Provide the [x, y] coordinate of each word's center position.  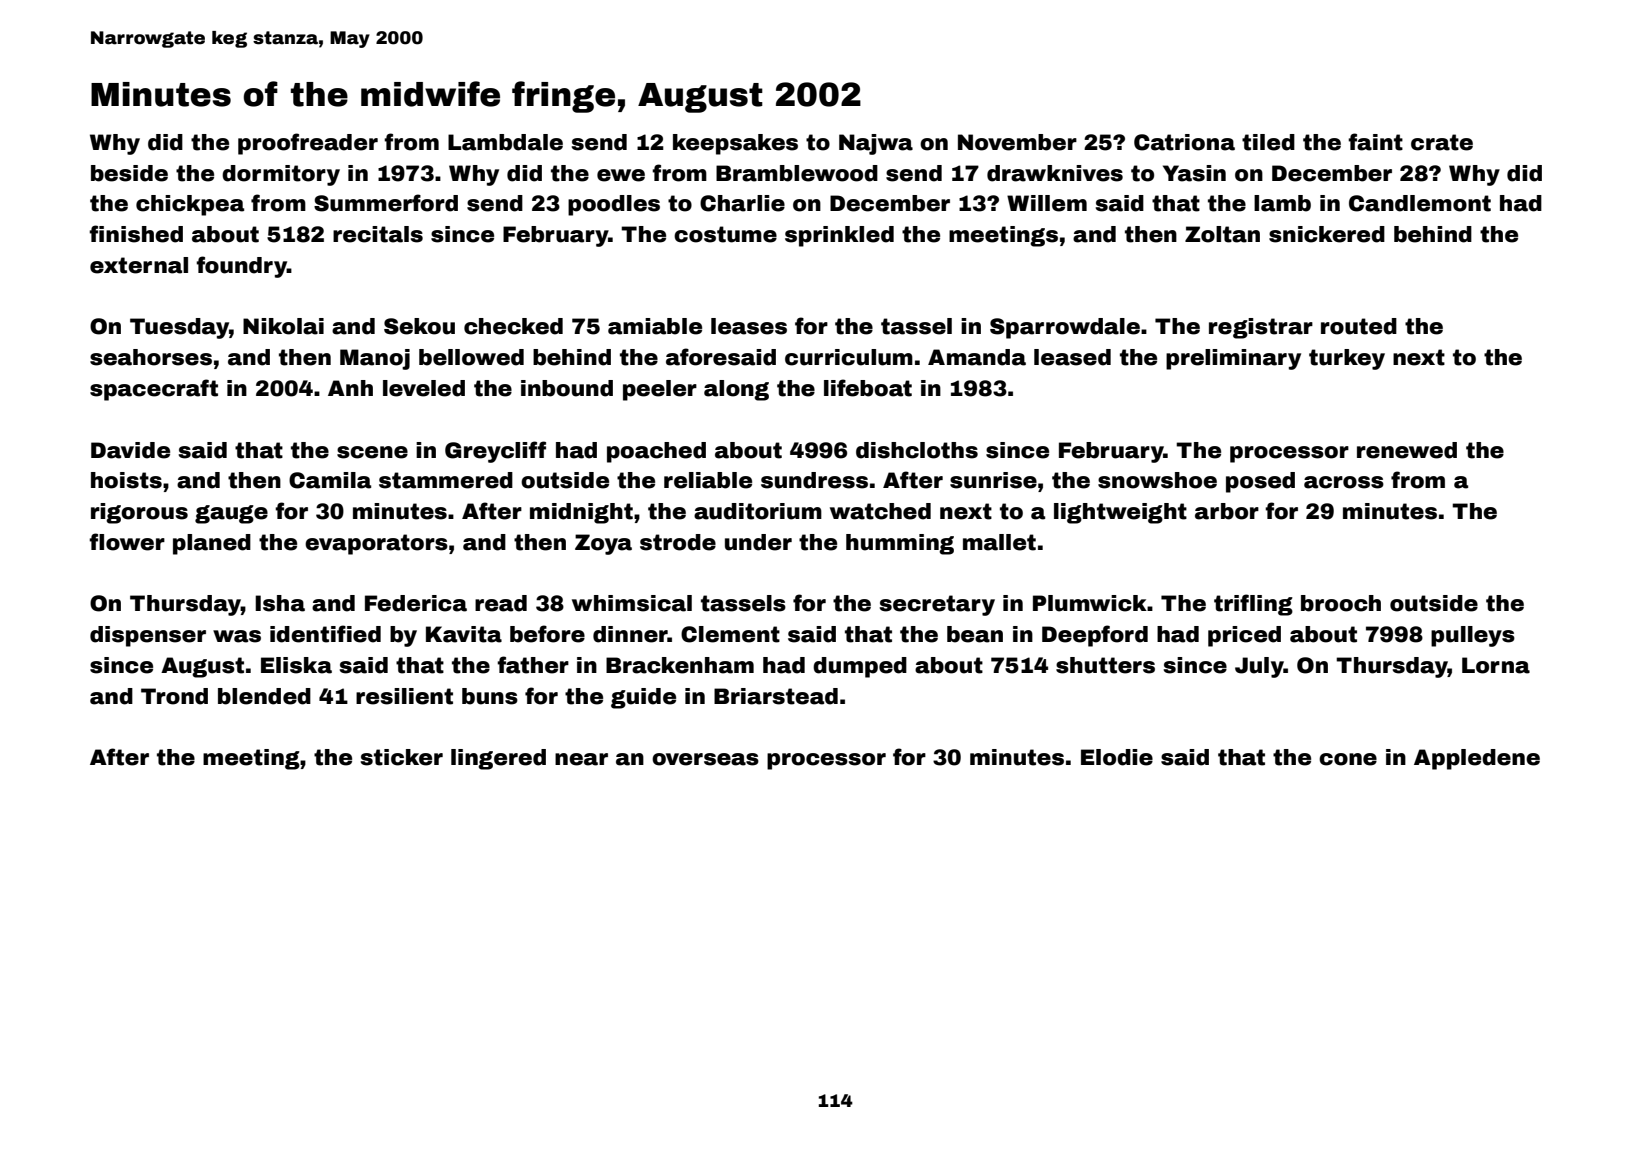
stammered [446, 480]
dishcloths [917, 450]
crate [1442, 142]
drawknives [1055, 173]
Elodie [1117, 757]
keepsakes [735, 144]
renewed [1407, 450]
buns [490, 696]
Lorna [1496, 665]
